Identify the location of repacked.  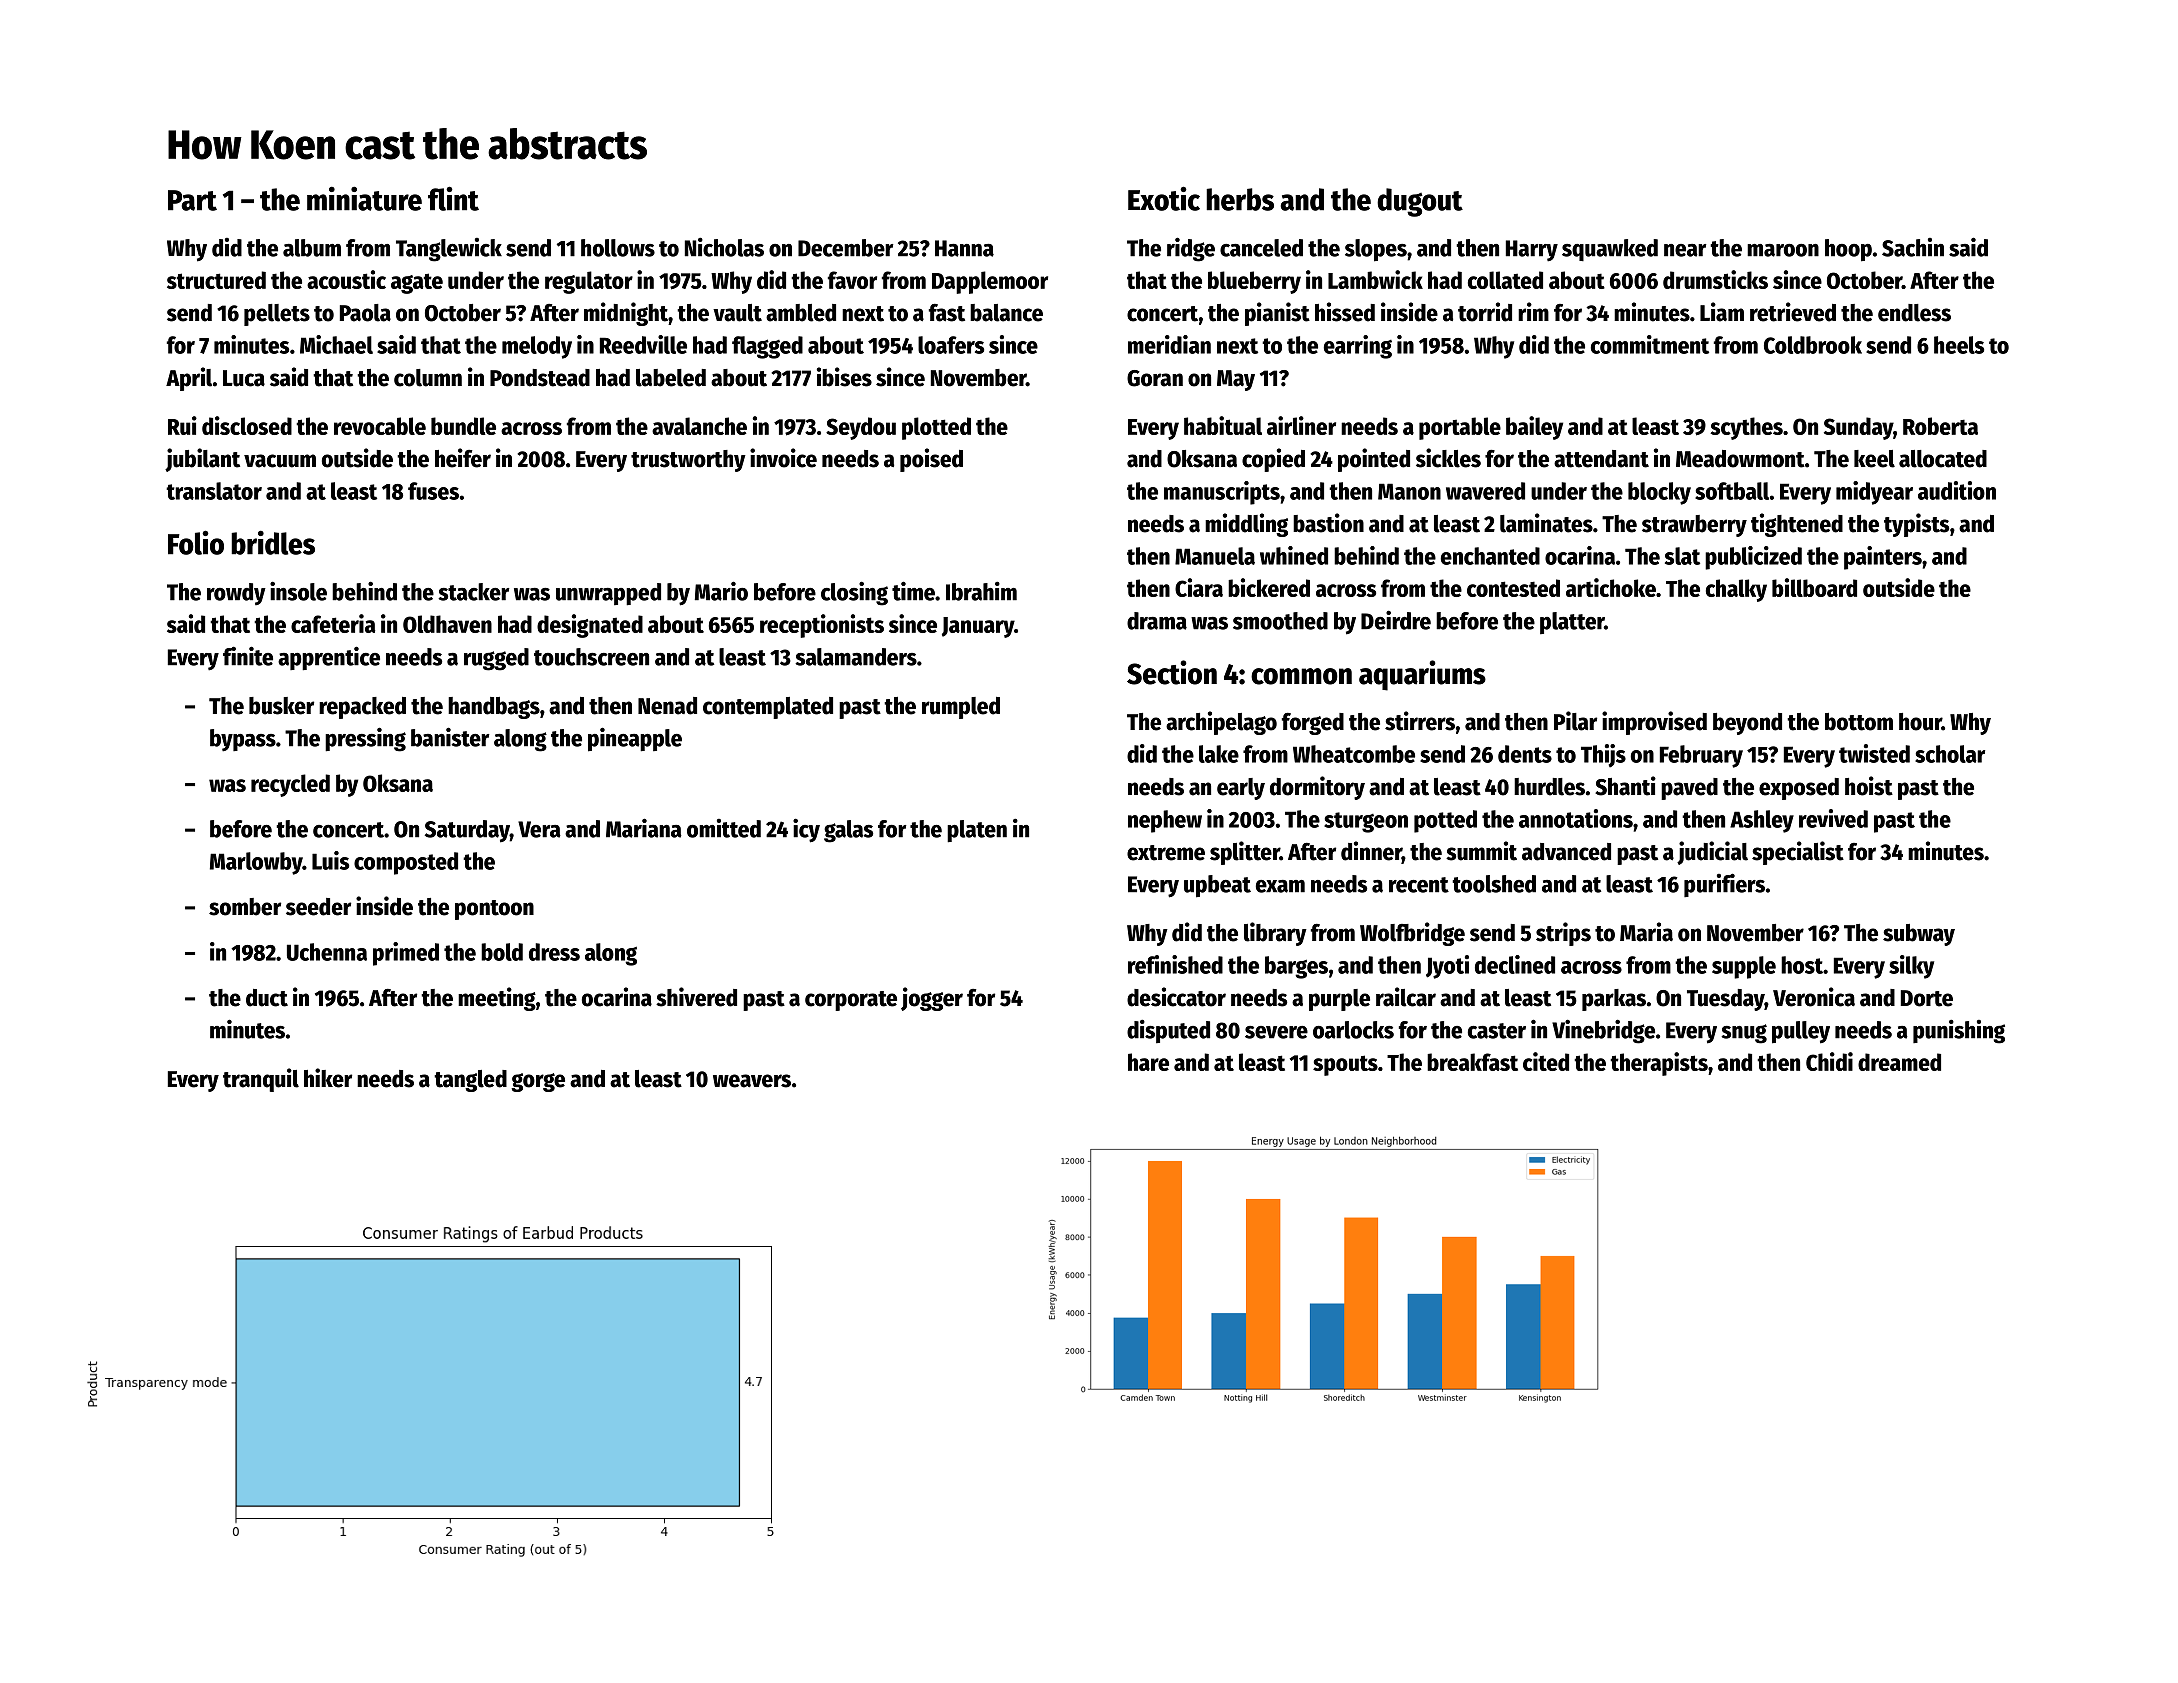
(362, 708).
